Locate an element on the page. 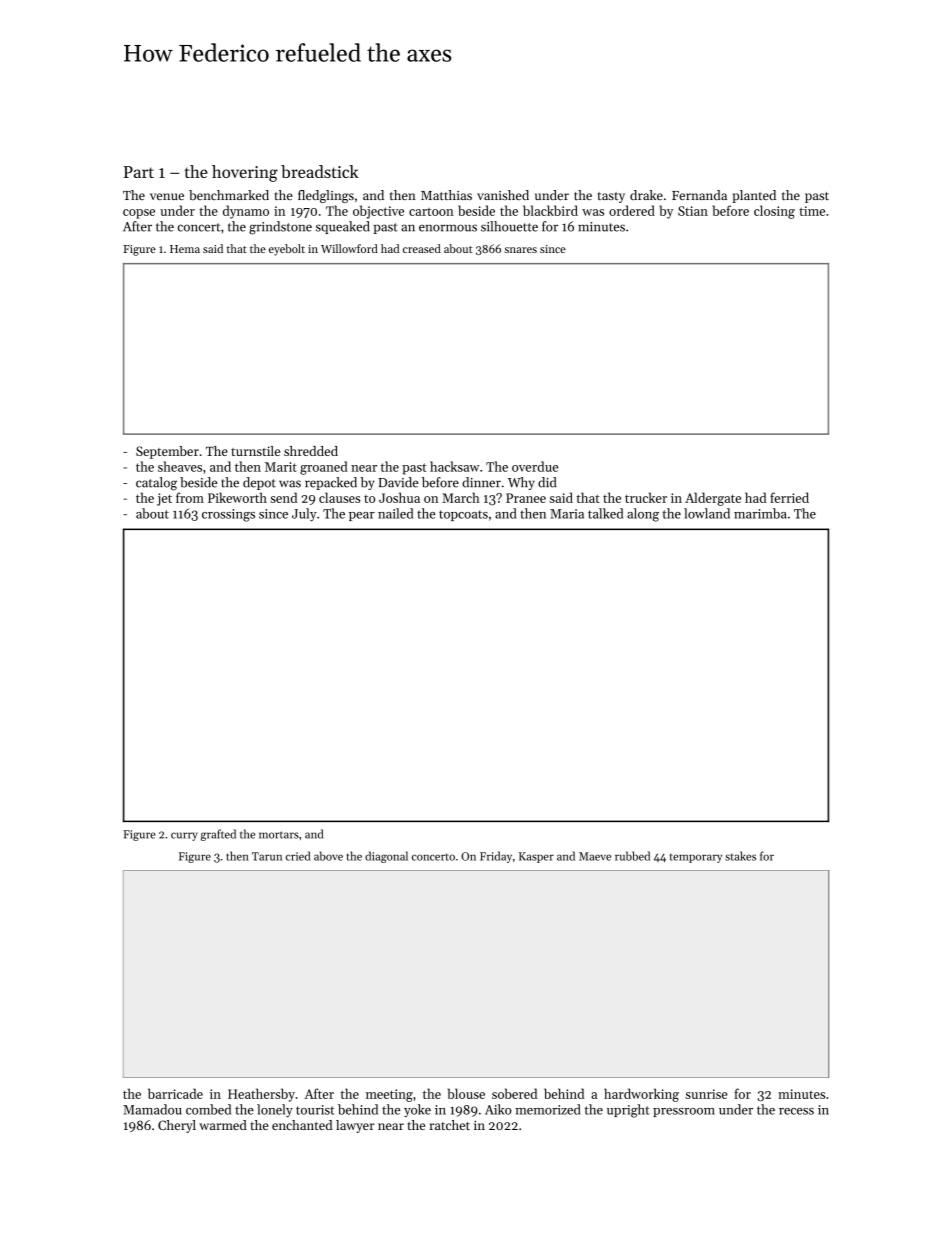 The height and width of the document is (1233, 952). overdue is located at coordinates (535, 466).
